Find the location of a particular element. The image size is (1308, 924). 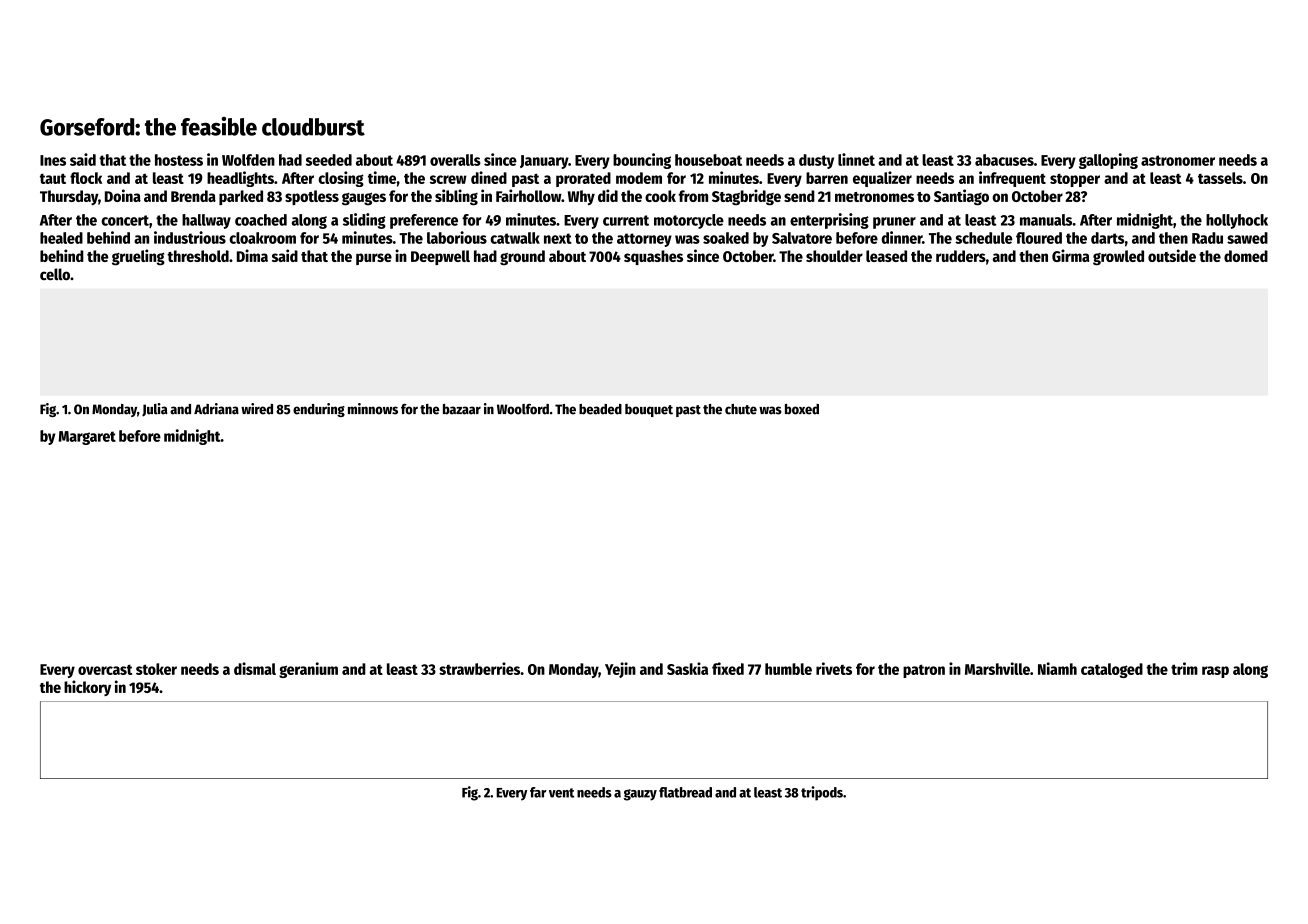

hickory is located at coordinates (87, 688).
